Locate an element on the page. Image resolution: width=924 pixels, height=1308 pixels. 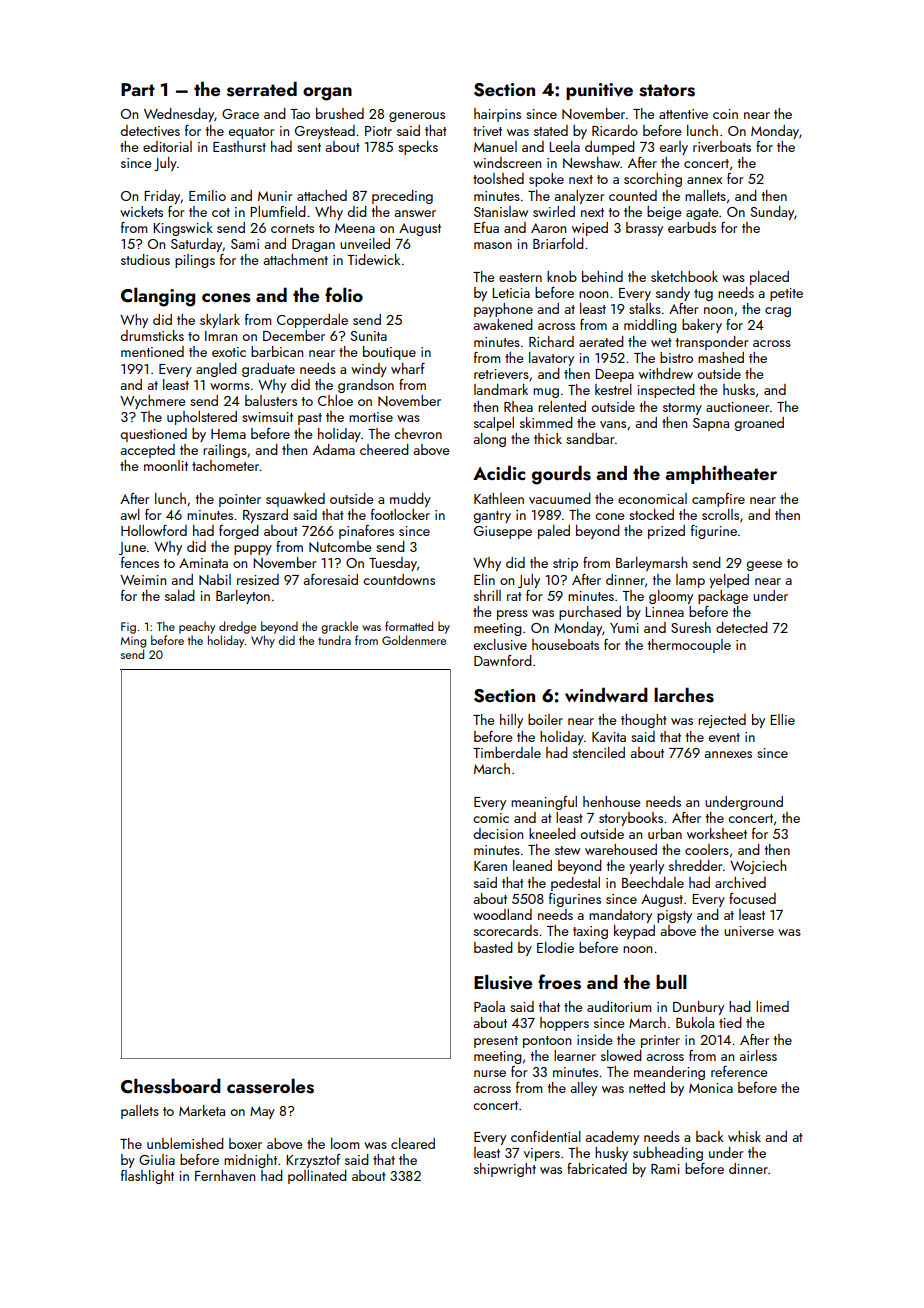
Leela is located at coordinates (564, 146).
